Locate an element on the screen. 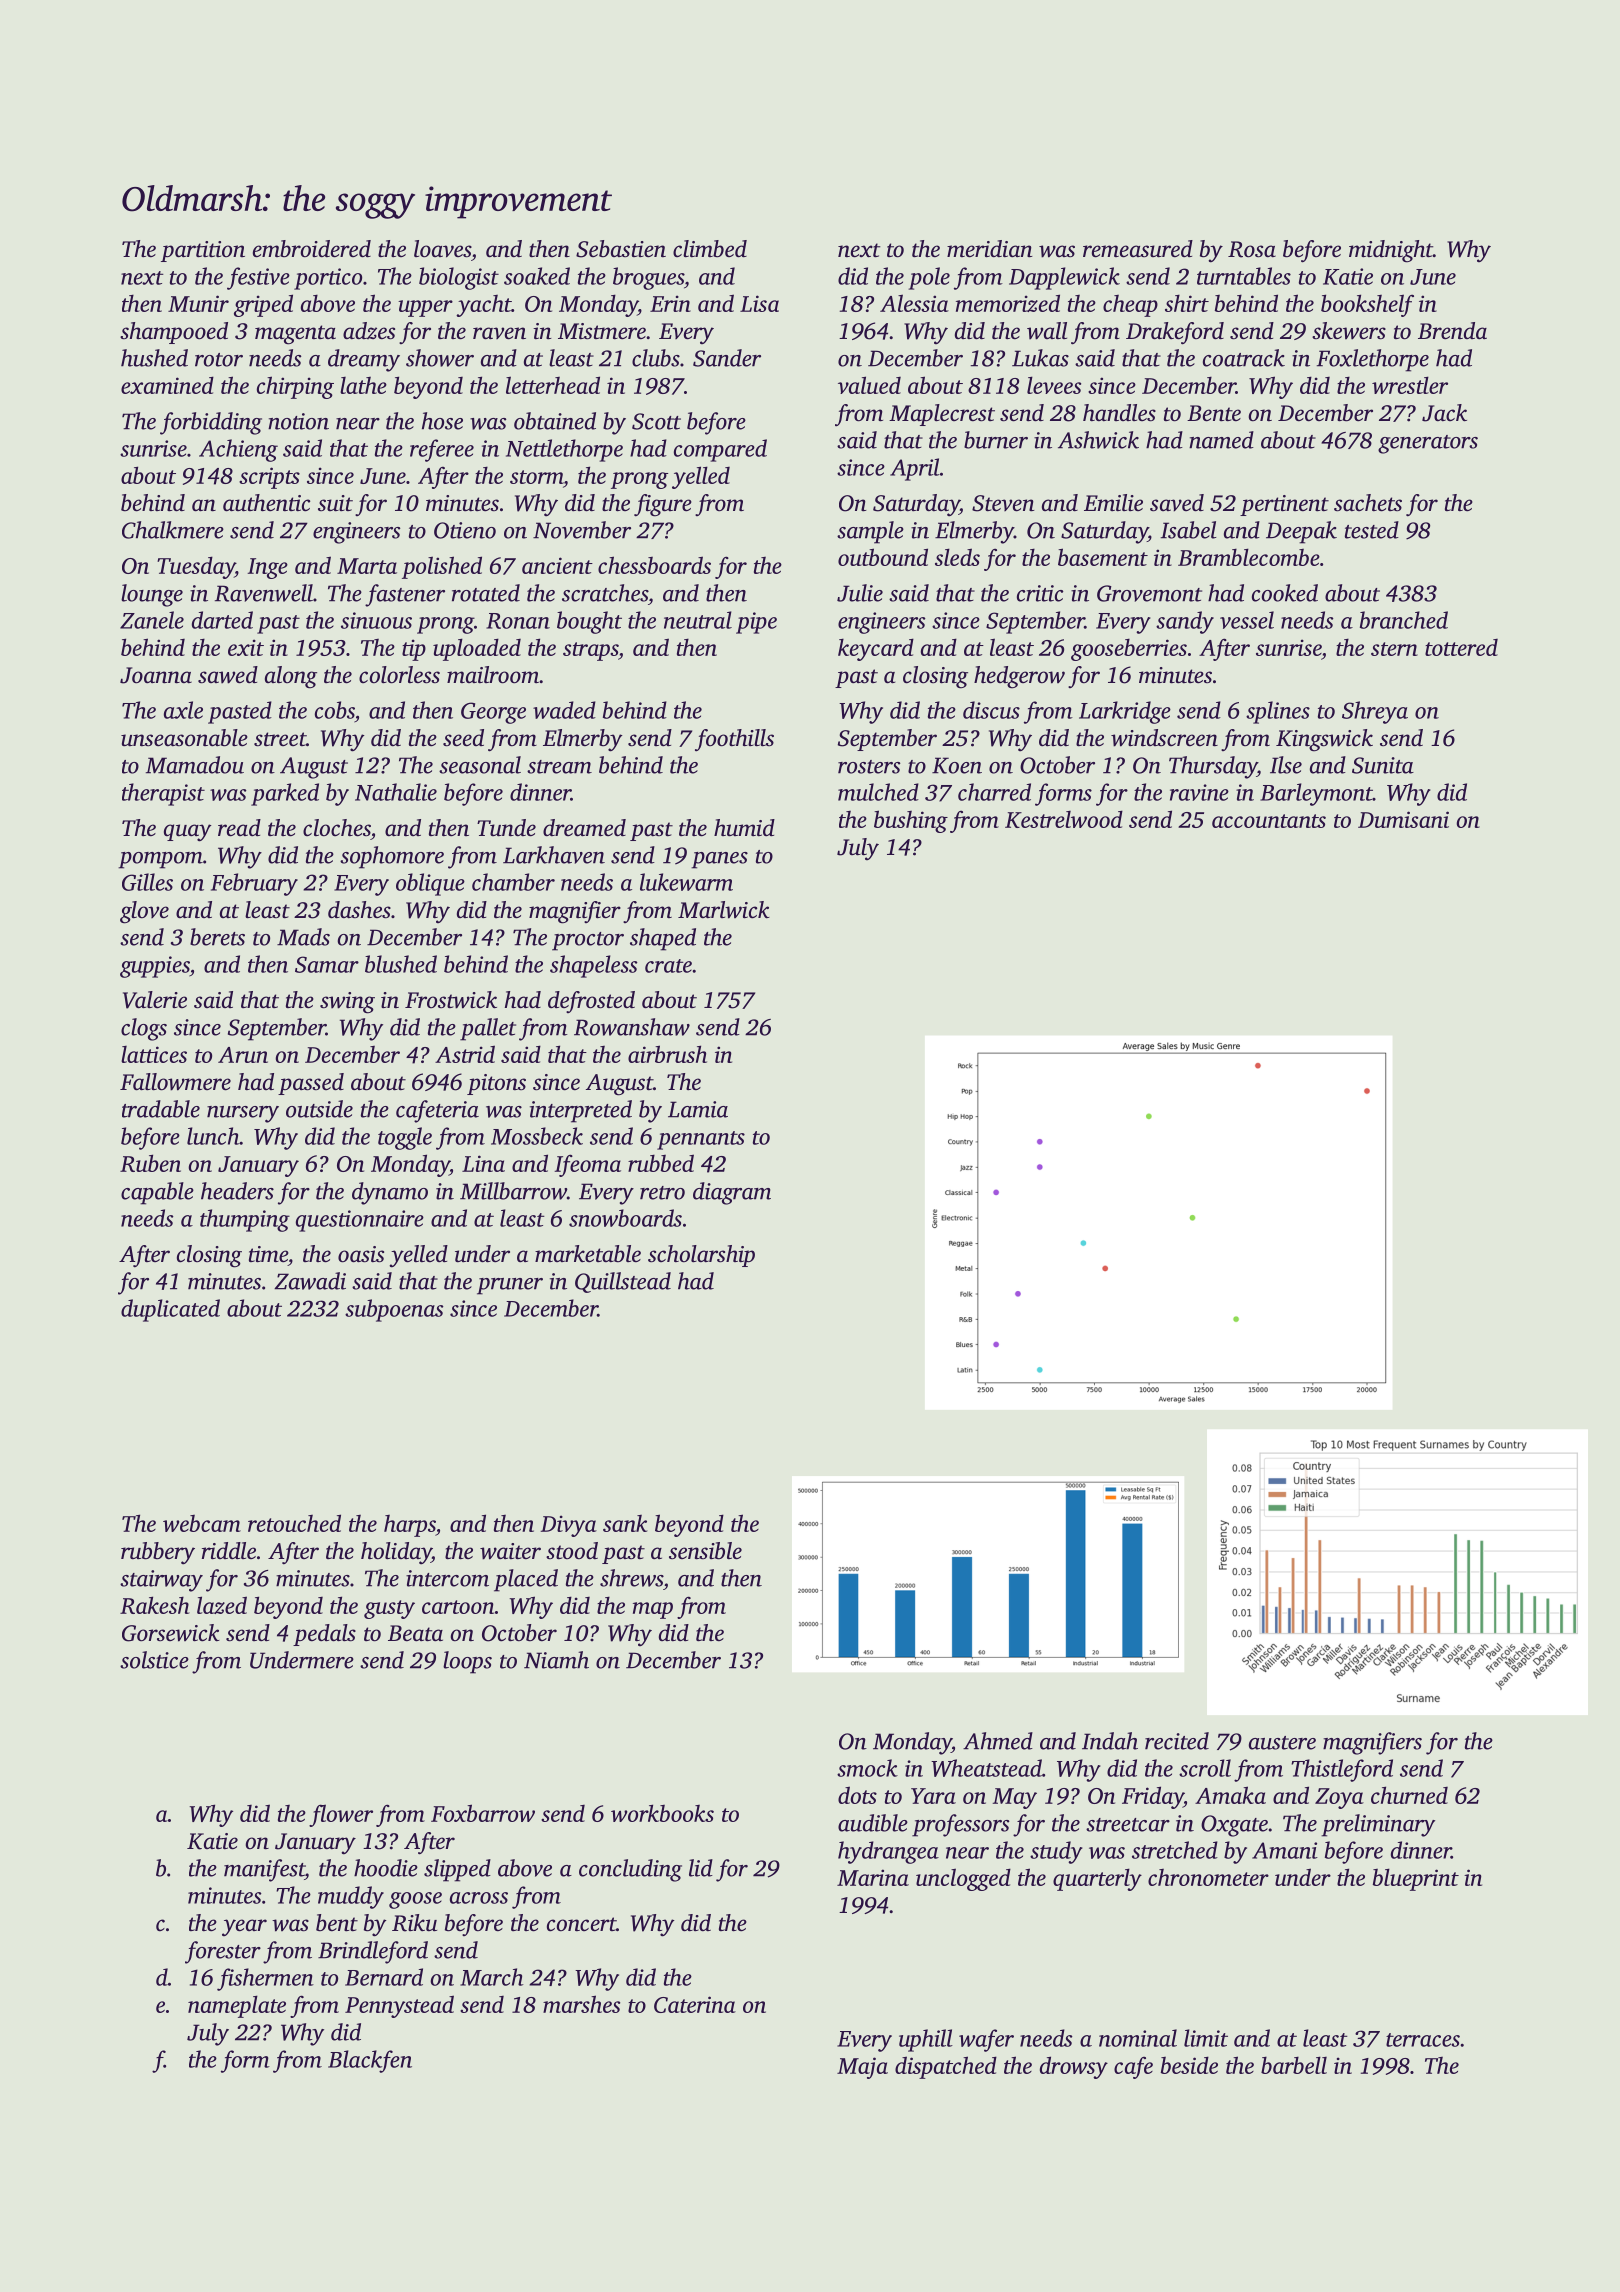 Image resolution: width=1620 pixels, height=2292 pixels. Blackfen is located at coordinates (370, 2061).
